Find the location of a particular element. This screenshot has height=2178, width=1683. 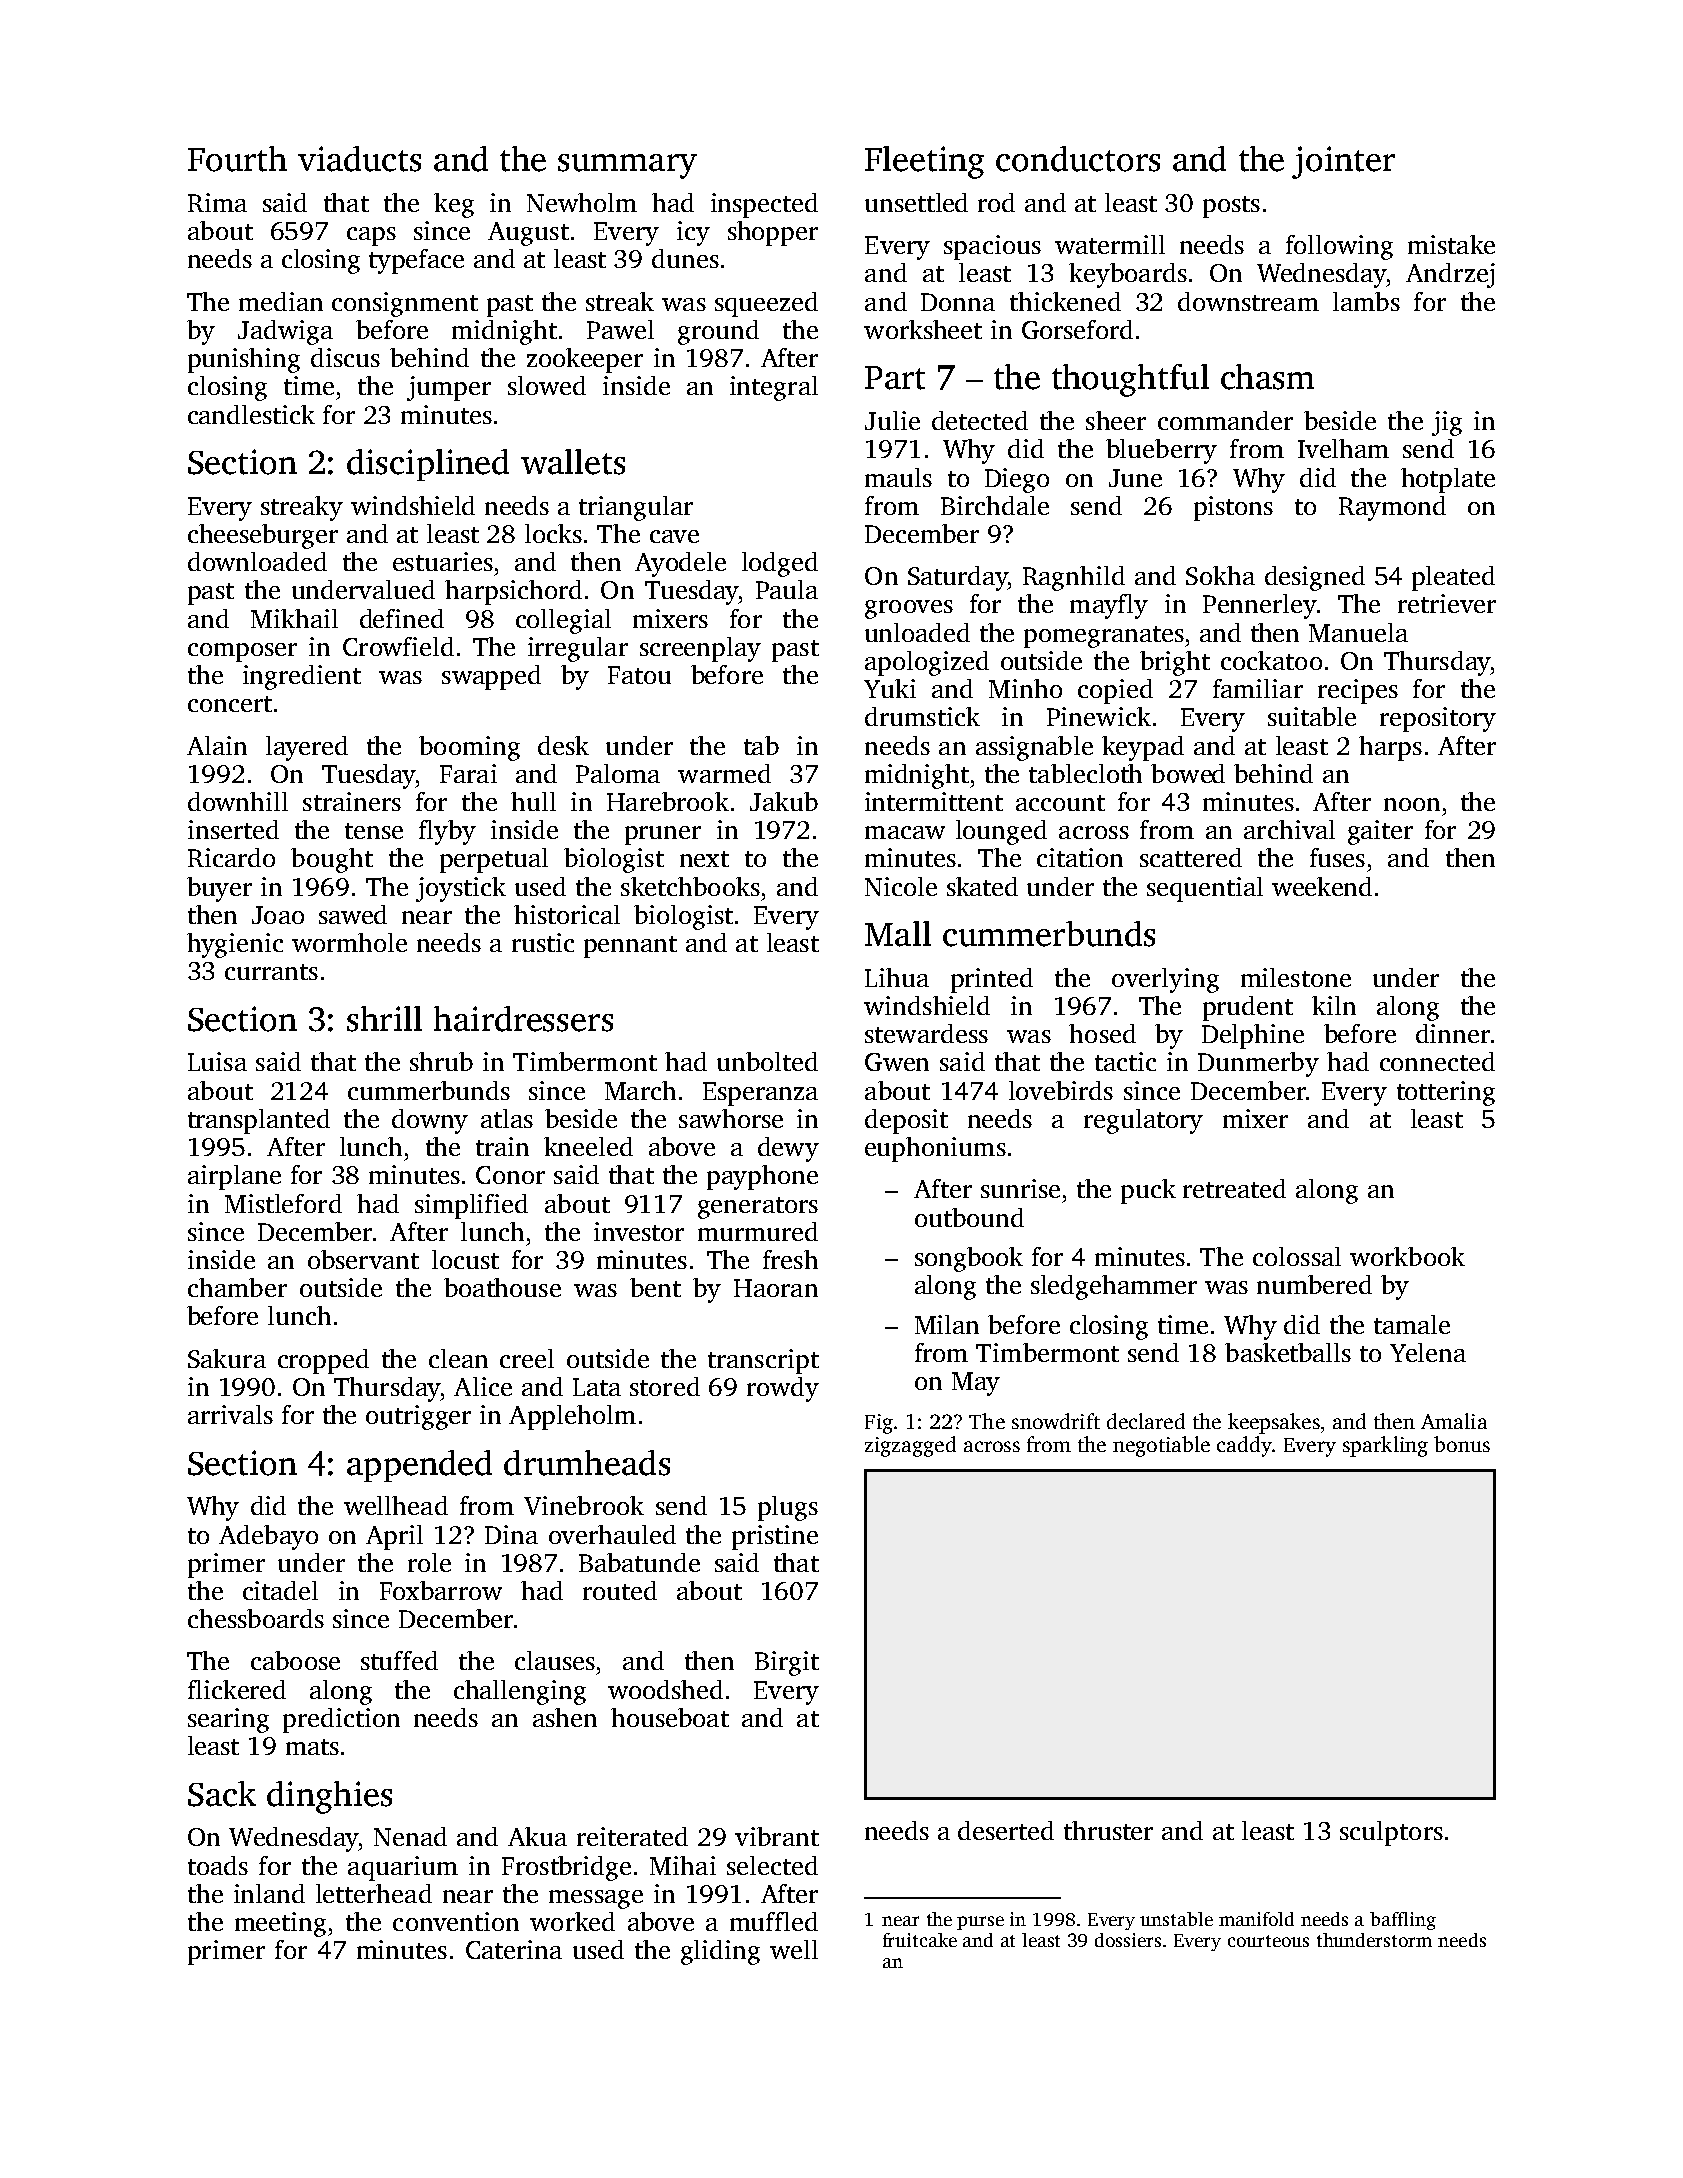

Minho is located at coordinates (1025, 688).
